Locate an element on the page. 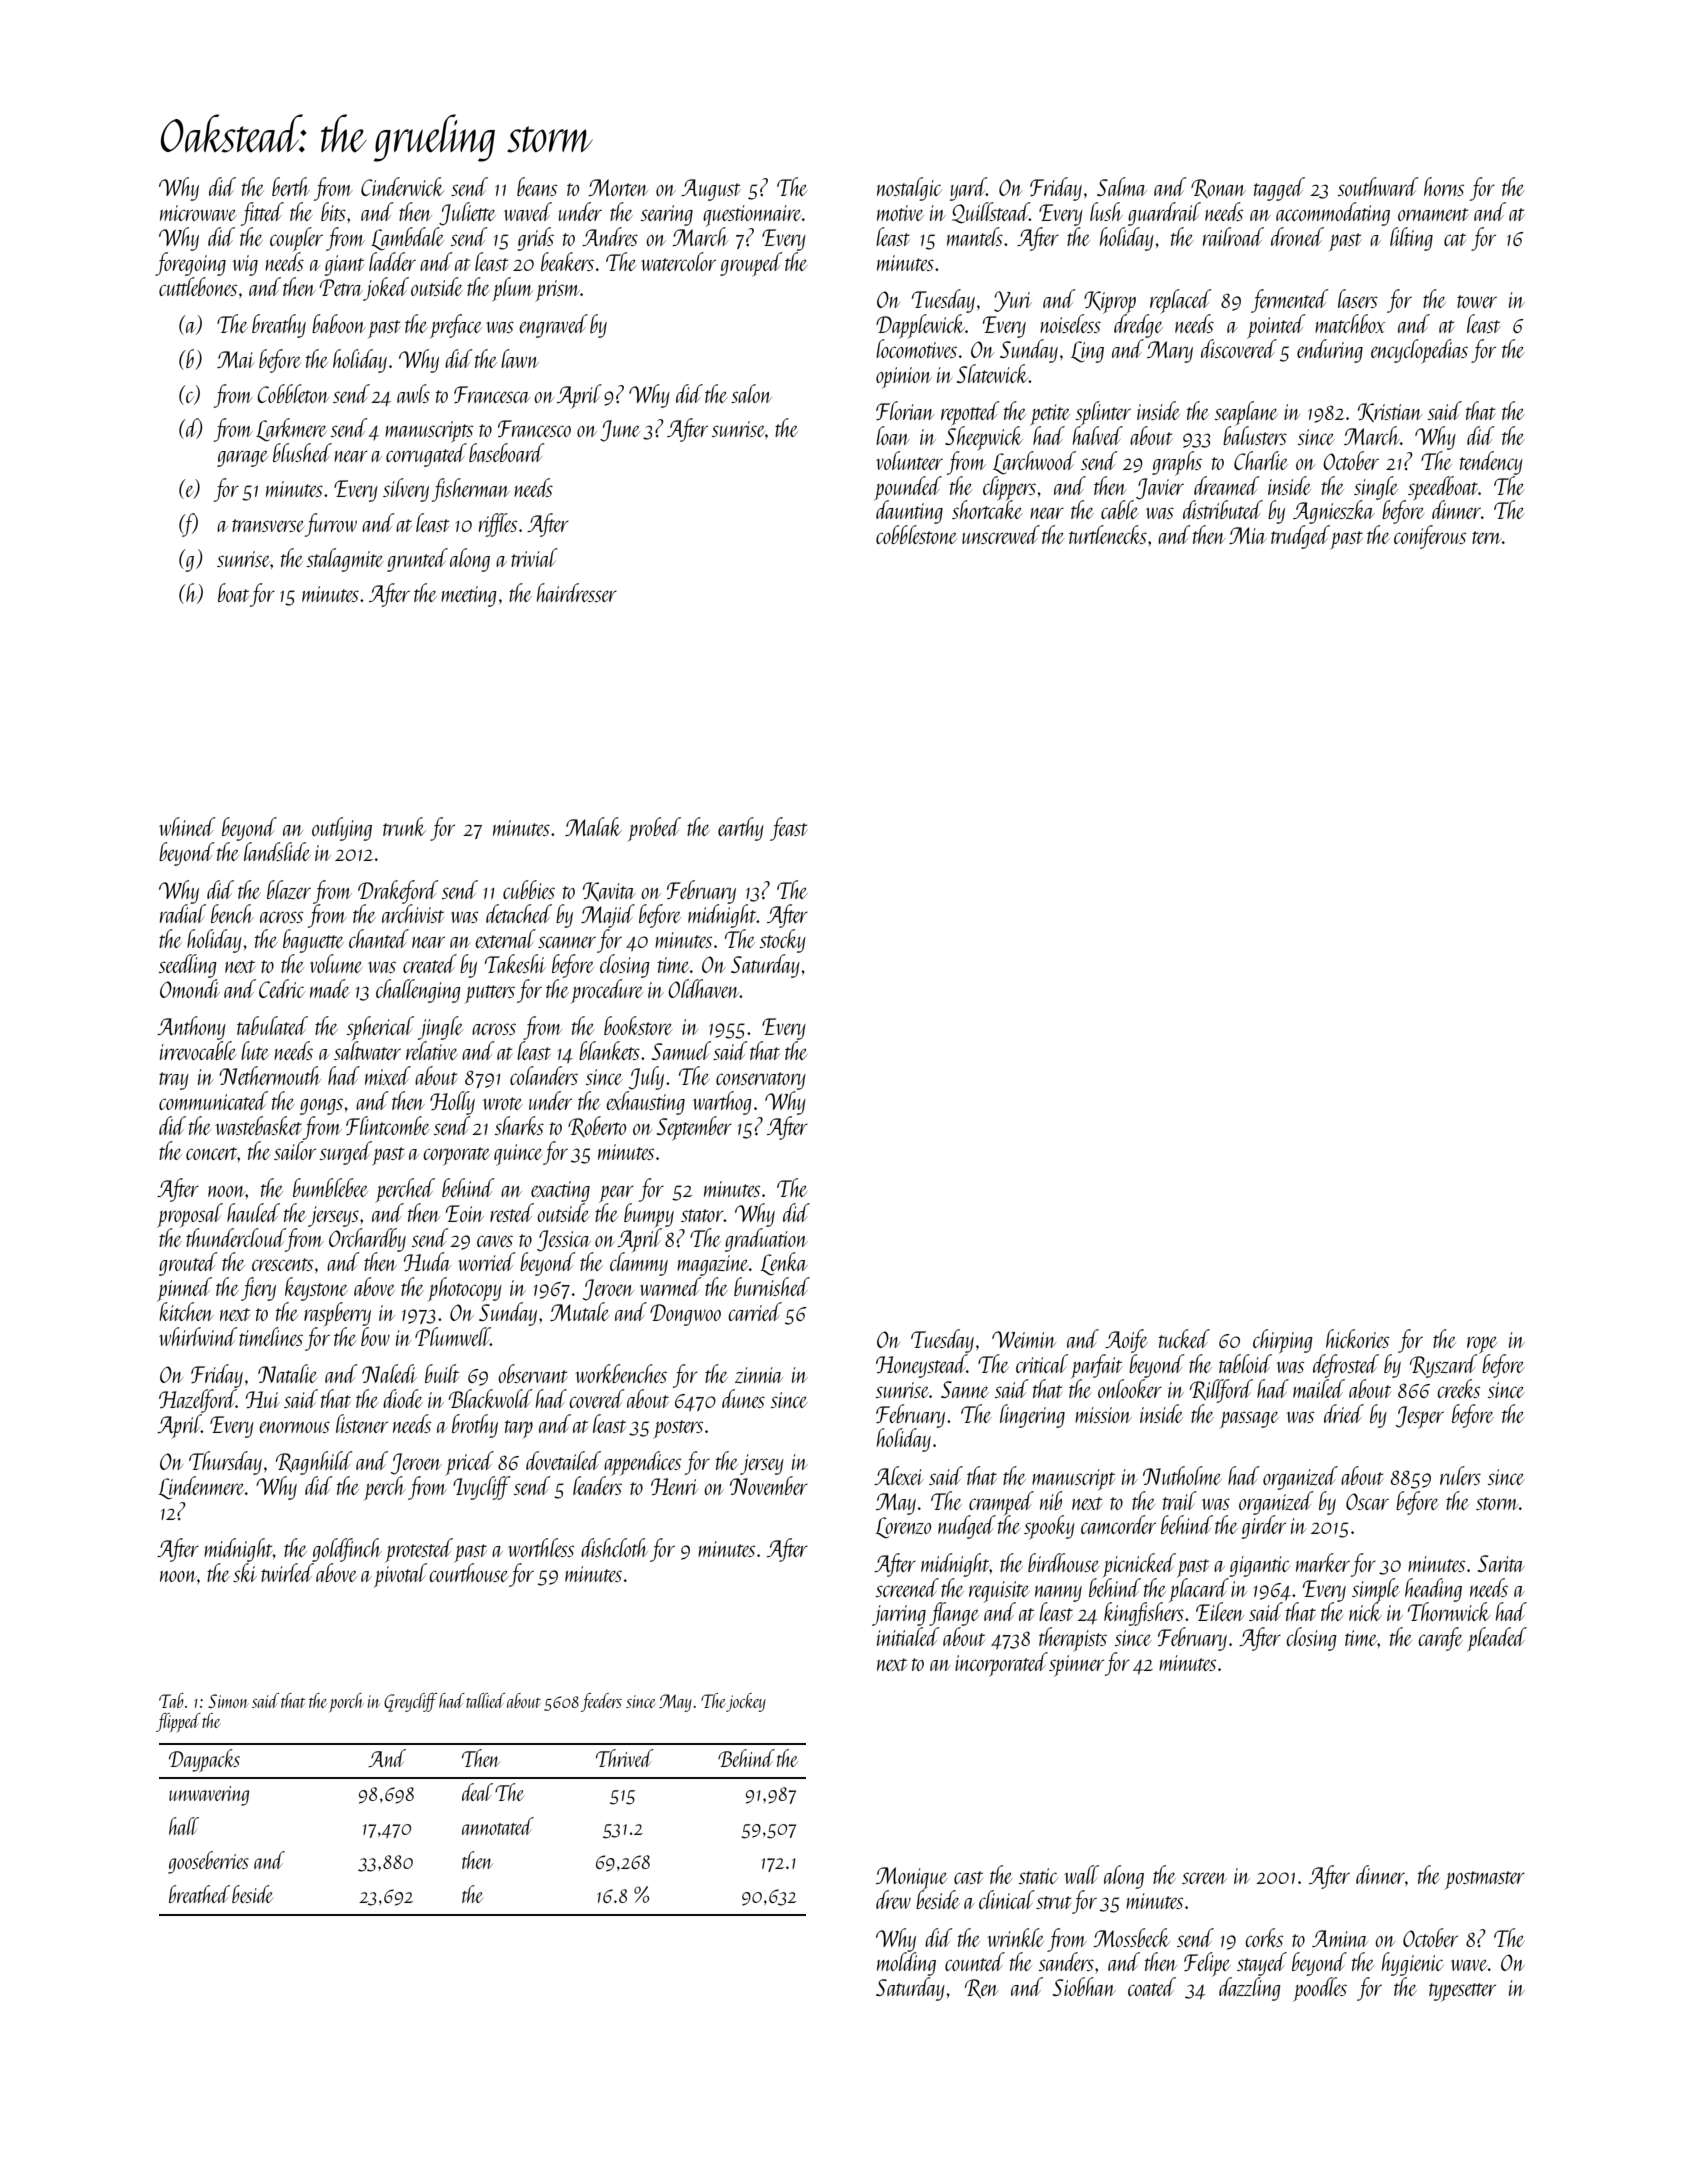 The width and height of the page is (1683, 2178). molding is located at coordinates (906, 1964).
